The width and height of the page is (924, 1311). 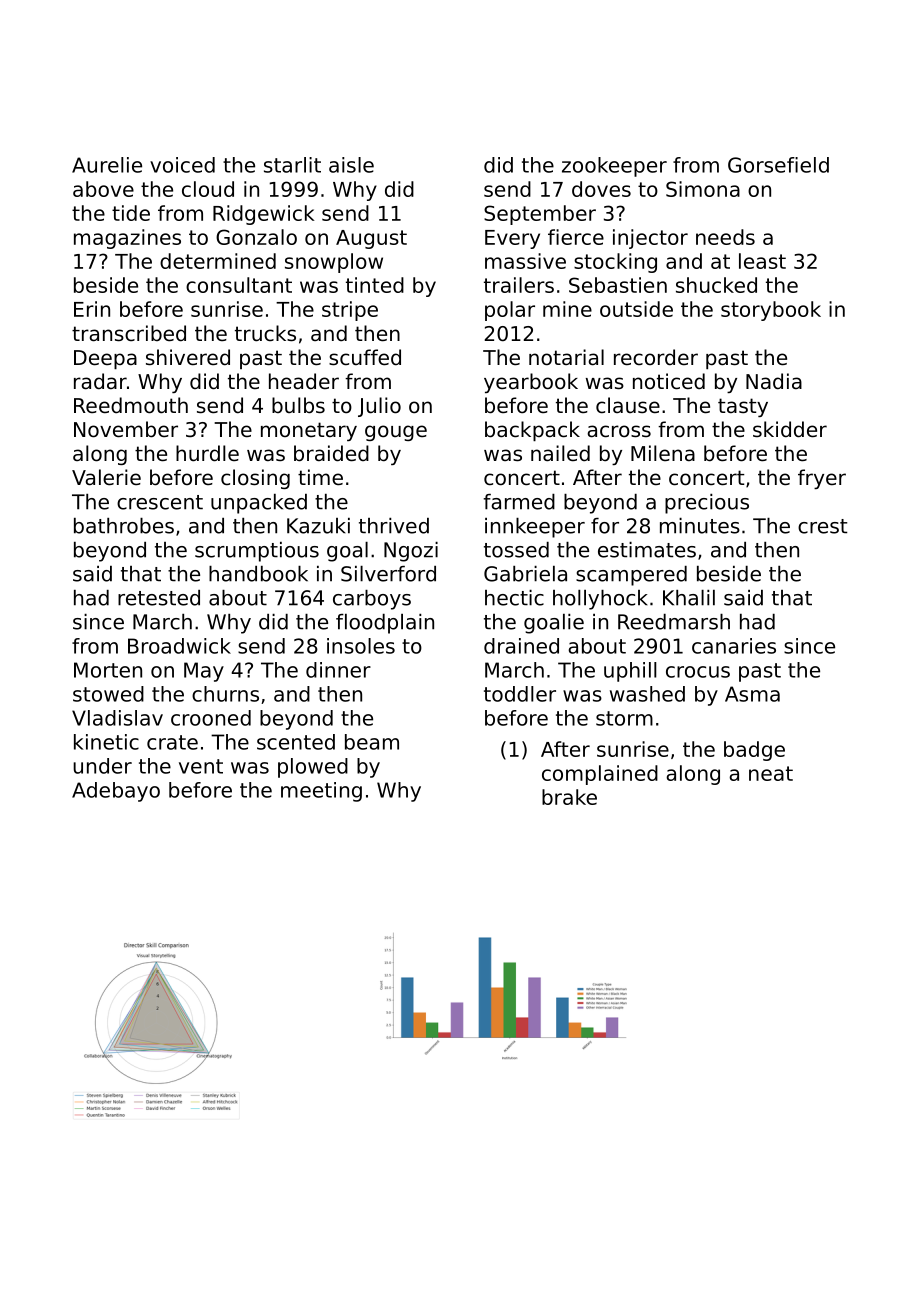 I want to click on retested, so click(x=159, y=598).
